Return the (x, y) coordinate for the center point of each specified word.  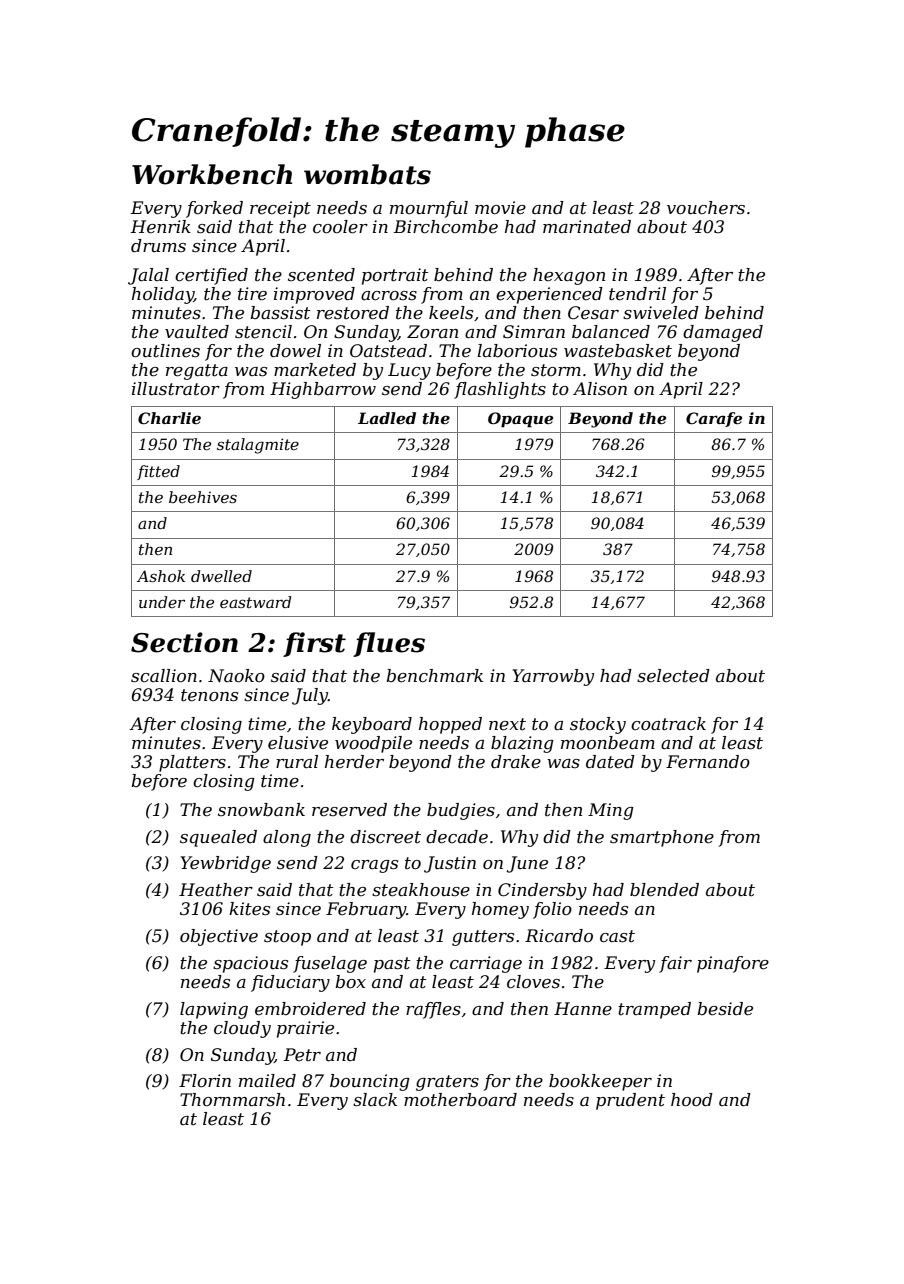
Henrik (161, 227)
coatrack (668, 724)
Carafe (714, 419)
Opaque (520, 419)
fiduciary (290, 983)
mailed (267, 1081)
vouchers (706, 208)
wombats (367, 174)
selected (673, 676)
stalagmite (258, 446)
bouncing (370, 1082)
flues (389, 644)
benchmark (434, 676)
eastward (255, 602)
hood (692, 1099)
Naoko (236, 675)
